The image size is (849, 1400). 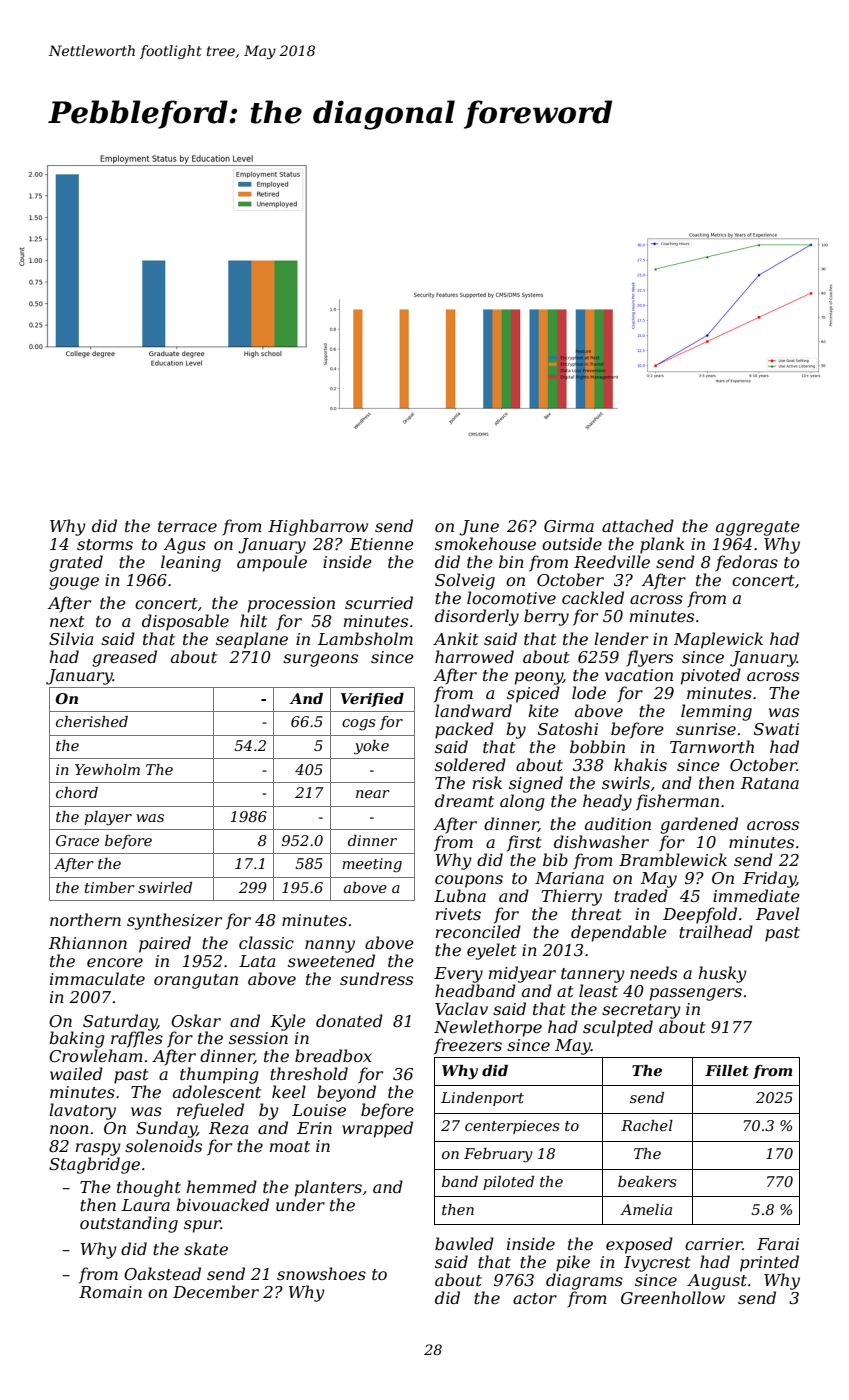 I want to click on khakis, so click(x=640, y=764).
